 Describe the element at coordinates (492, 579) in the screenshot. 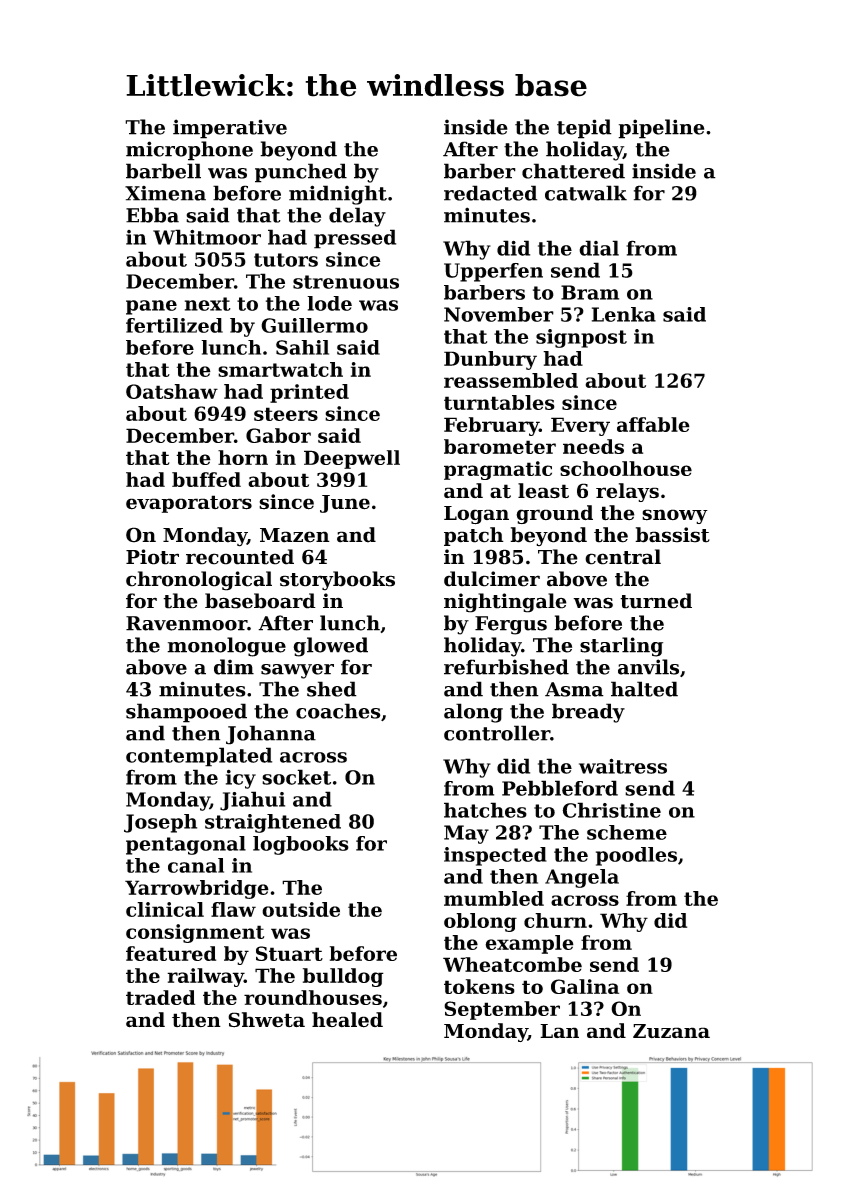

I see `dulcimer` at that location.
